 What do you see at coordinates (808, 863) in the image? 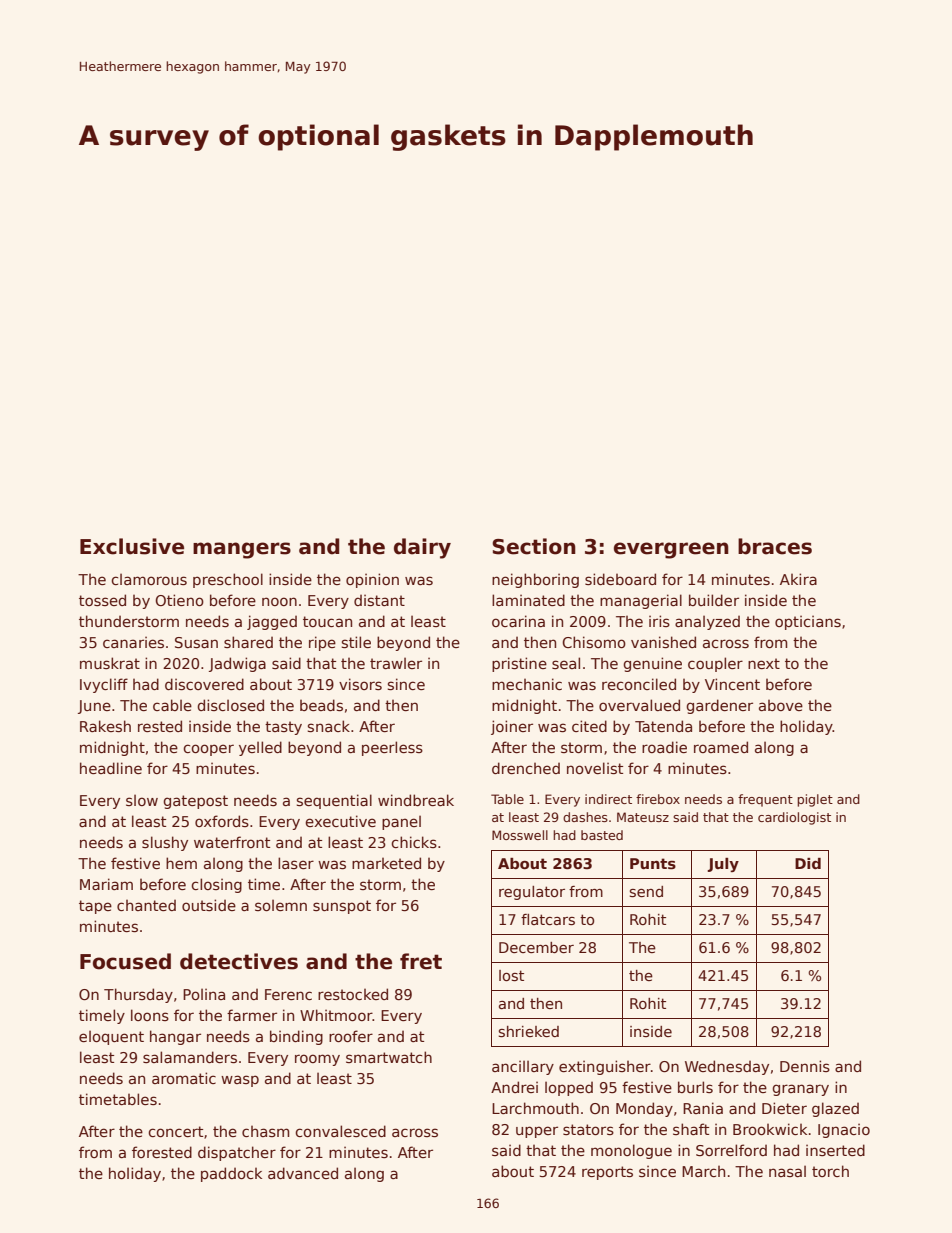
I see `Did` at bounding box center [808, 863].
